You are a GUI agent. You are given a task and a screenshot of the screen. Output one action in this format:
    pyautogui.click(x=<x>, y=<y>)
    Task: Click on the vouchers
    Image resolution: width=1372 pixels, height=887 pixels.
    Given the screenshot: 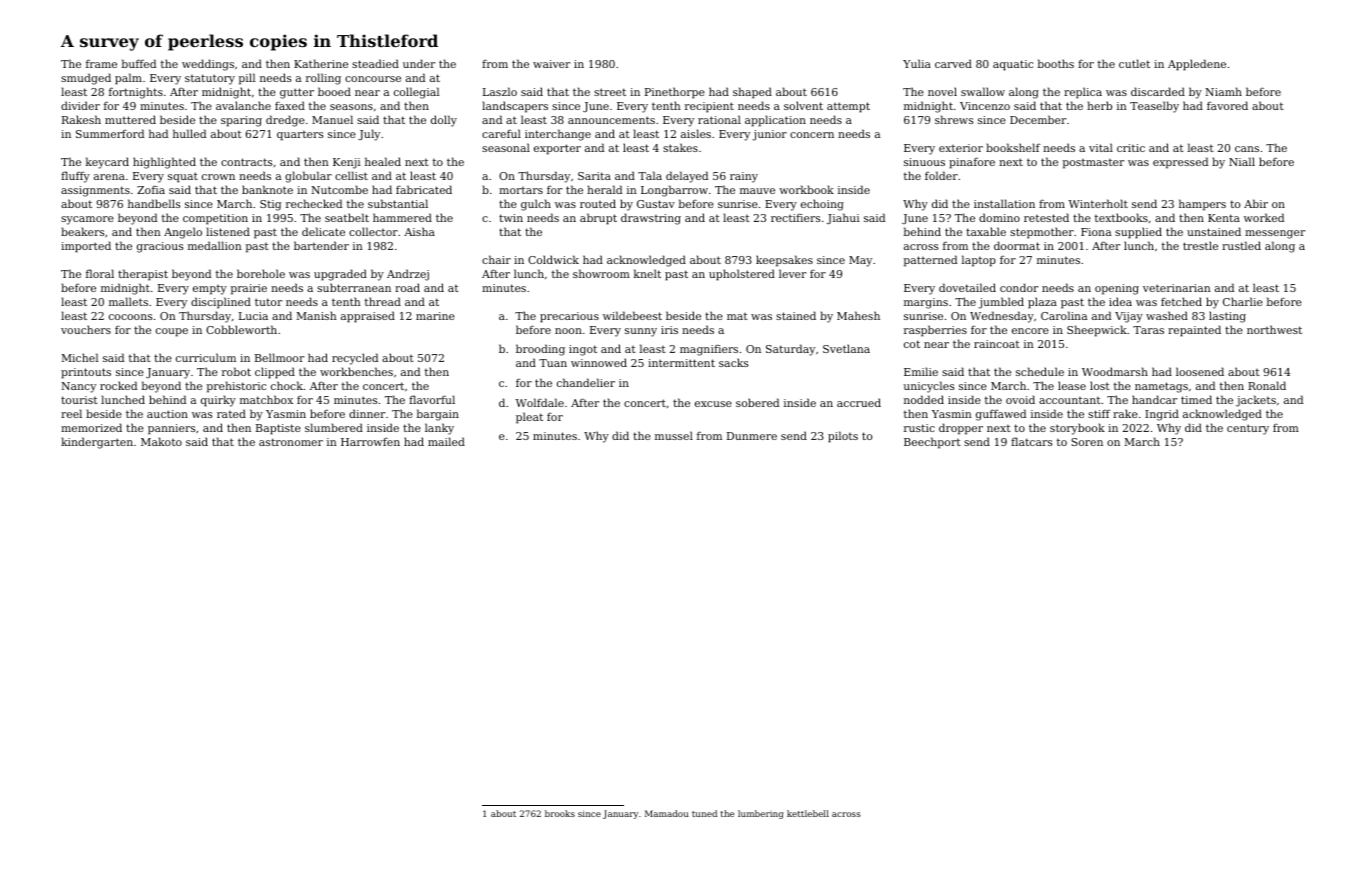 What is the action you would take?
    pyautogui.click(x=86, y=329)
